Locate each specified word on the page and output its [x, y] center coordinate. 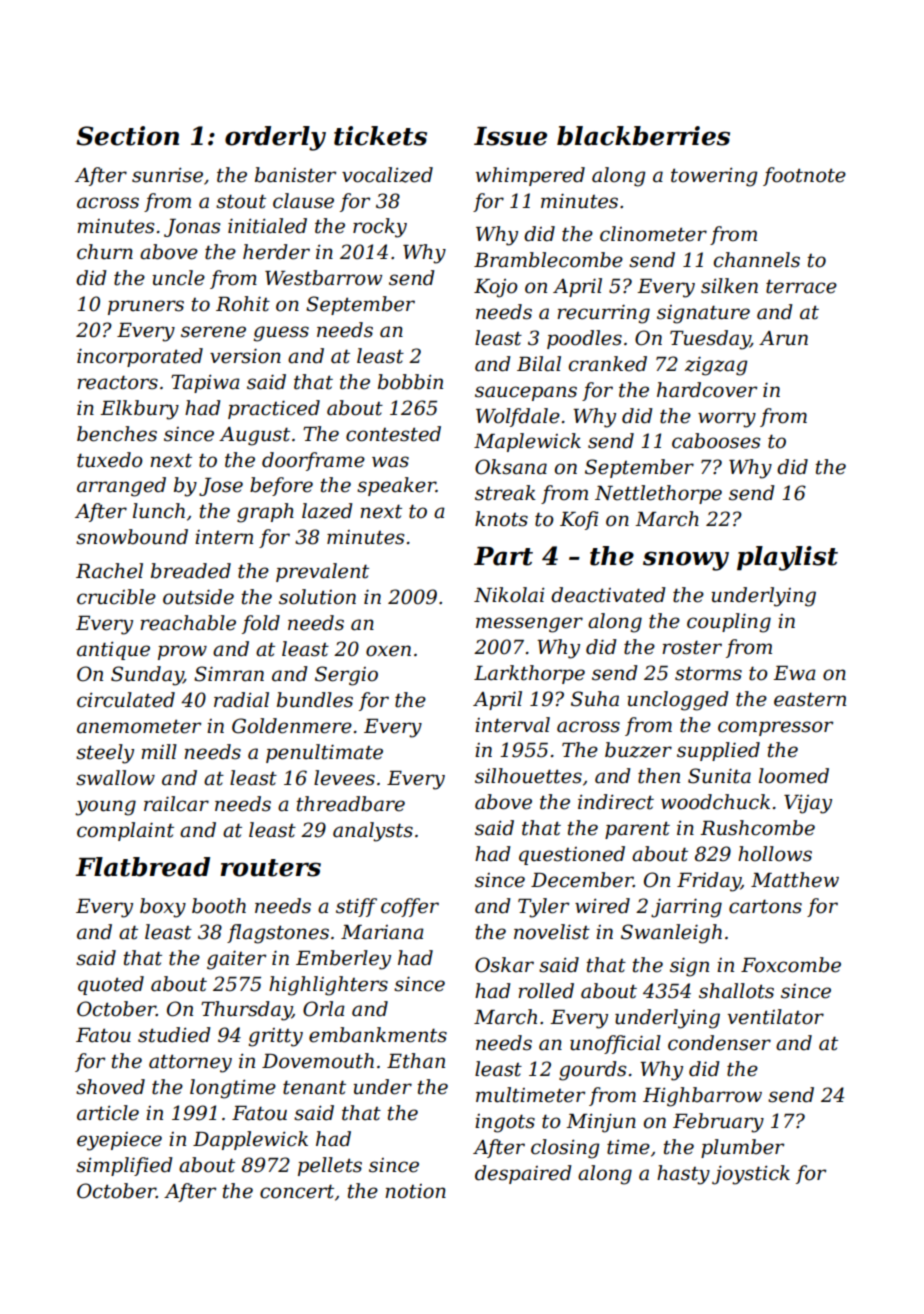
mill [159, 751]
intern [224, 537]
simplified [124, 1166]
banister [295, 175]
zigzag [716, 366]
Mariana [382, 932]
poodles [584, 339]
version [245, 356]
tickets [380, 136]
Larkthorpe [529, 674]
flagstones [278, 934]
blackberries [643, 136]
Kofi [579, 520]
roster [692, 647]
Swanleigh [671, 934]
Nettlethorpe [658, 494]
